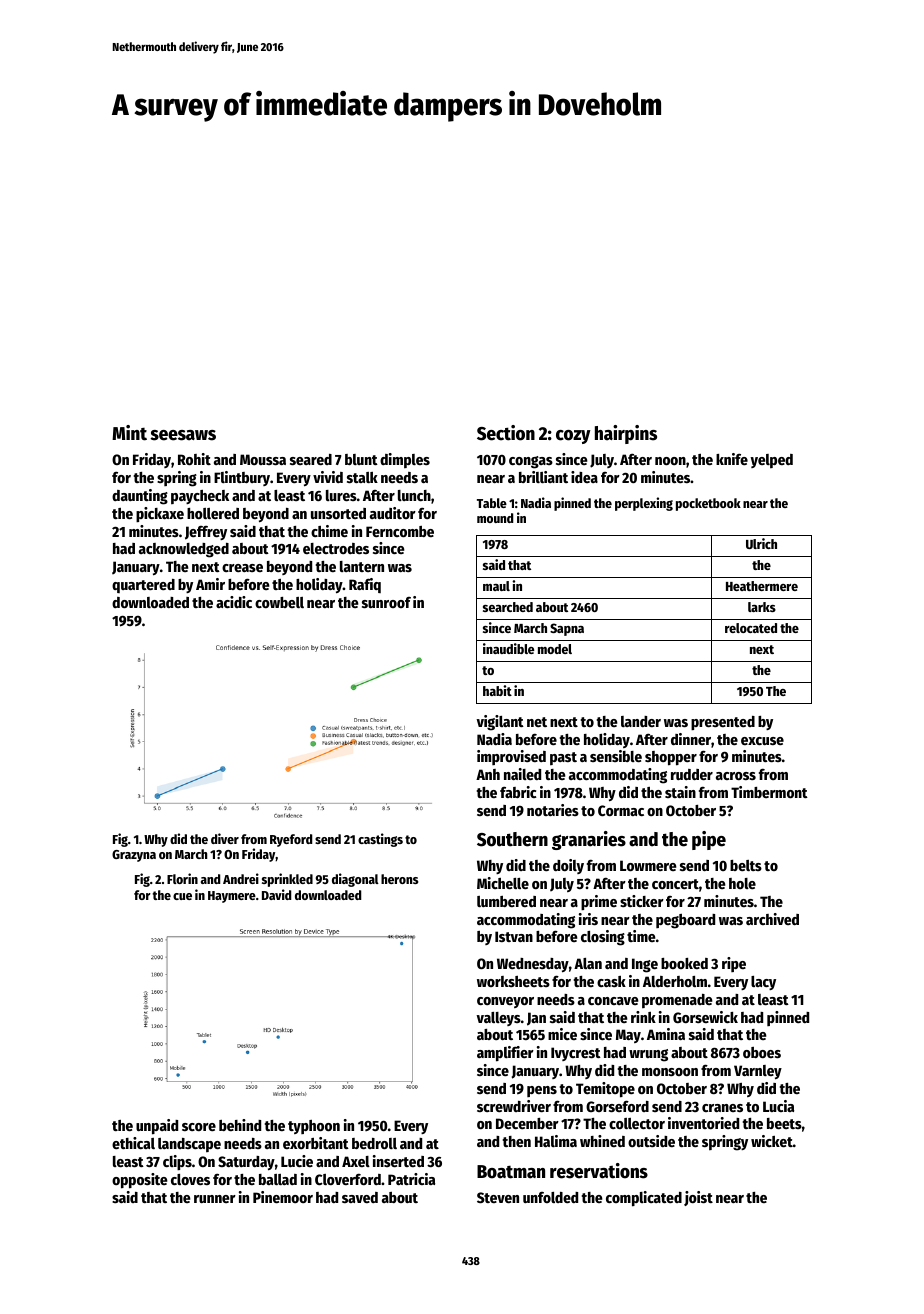 The width and height of the page is (924, 1314). I want to click on diver, so click(225, 838).
